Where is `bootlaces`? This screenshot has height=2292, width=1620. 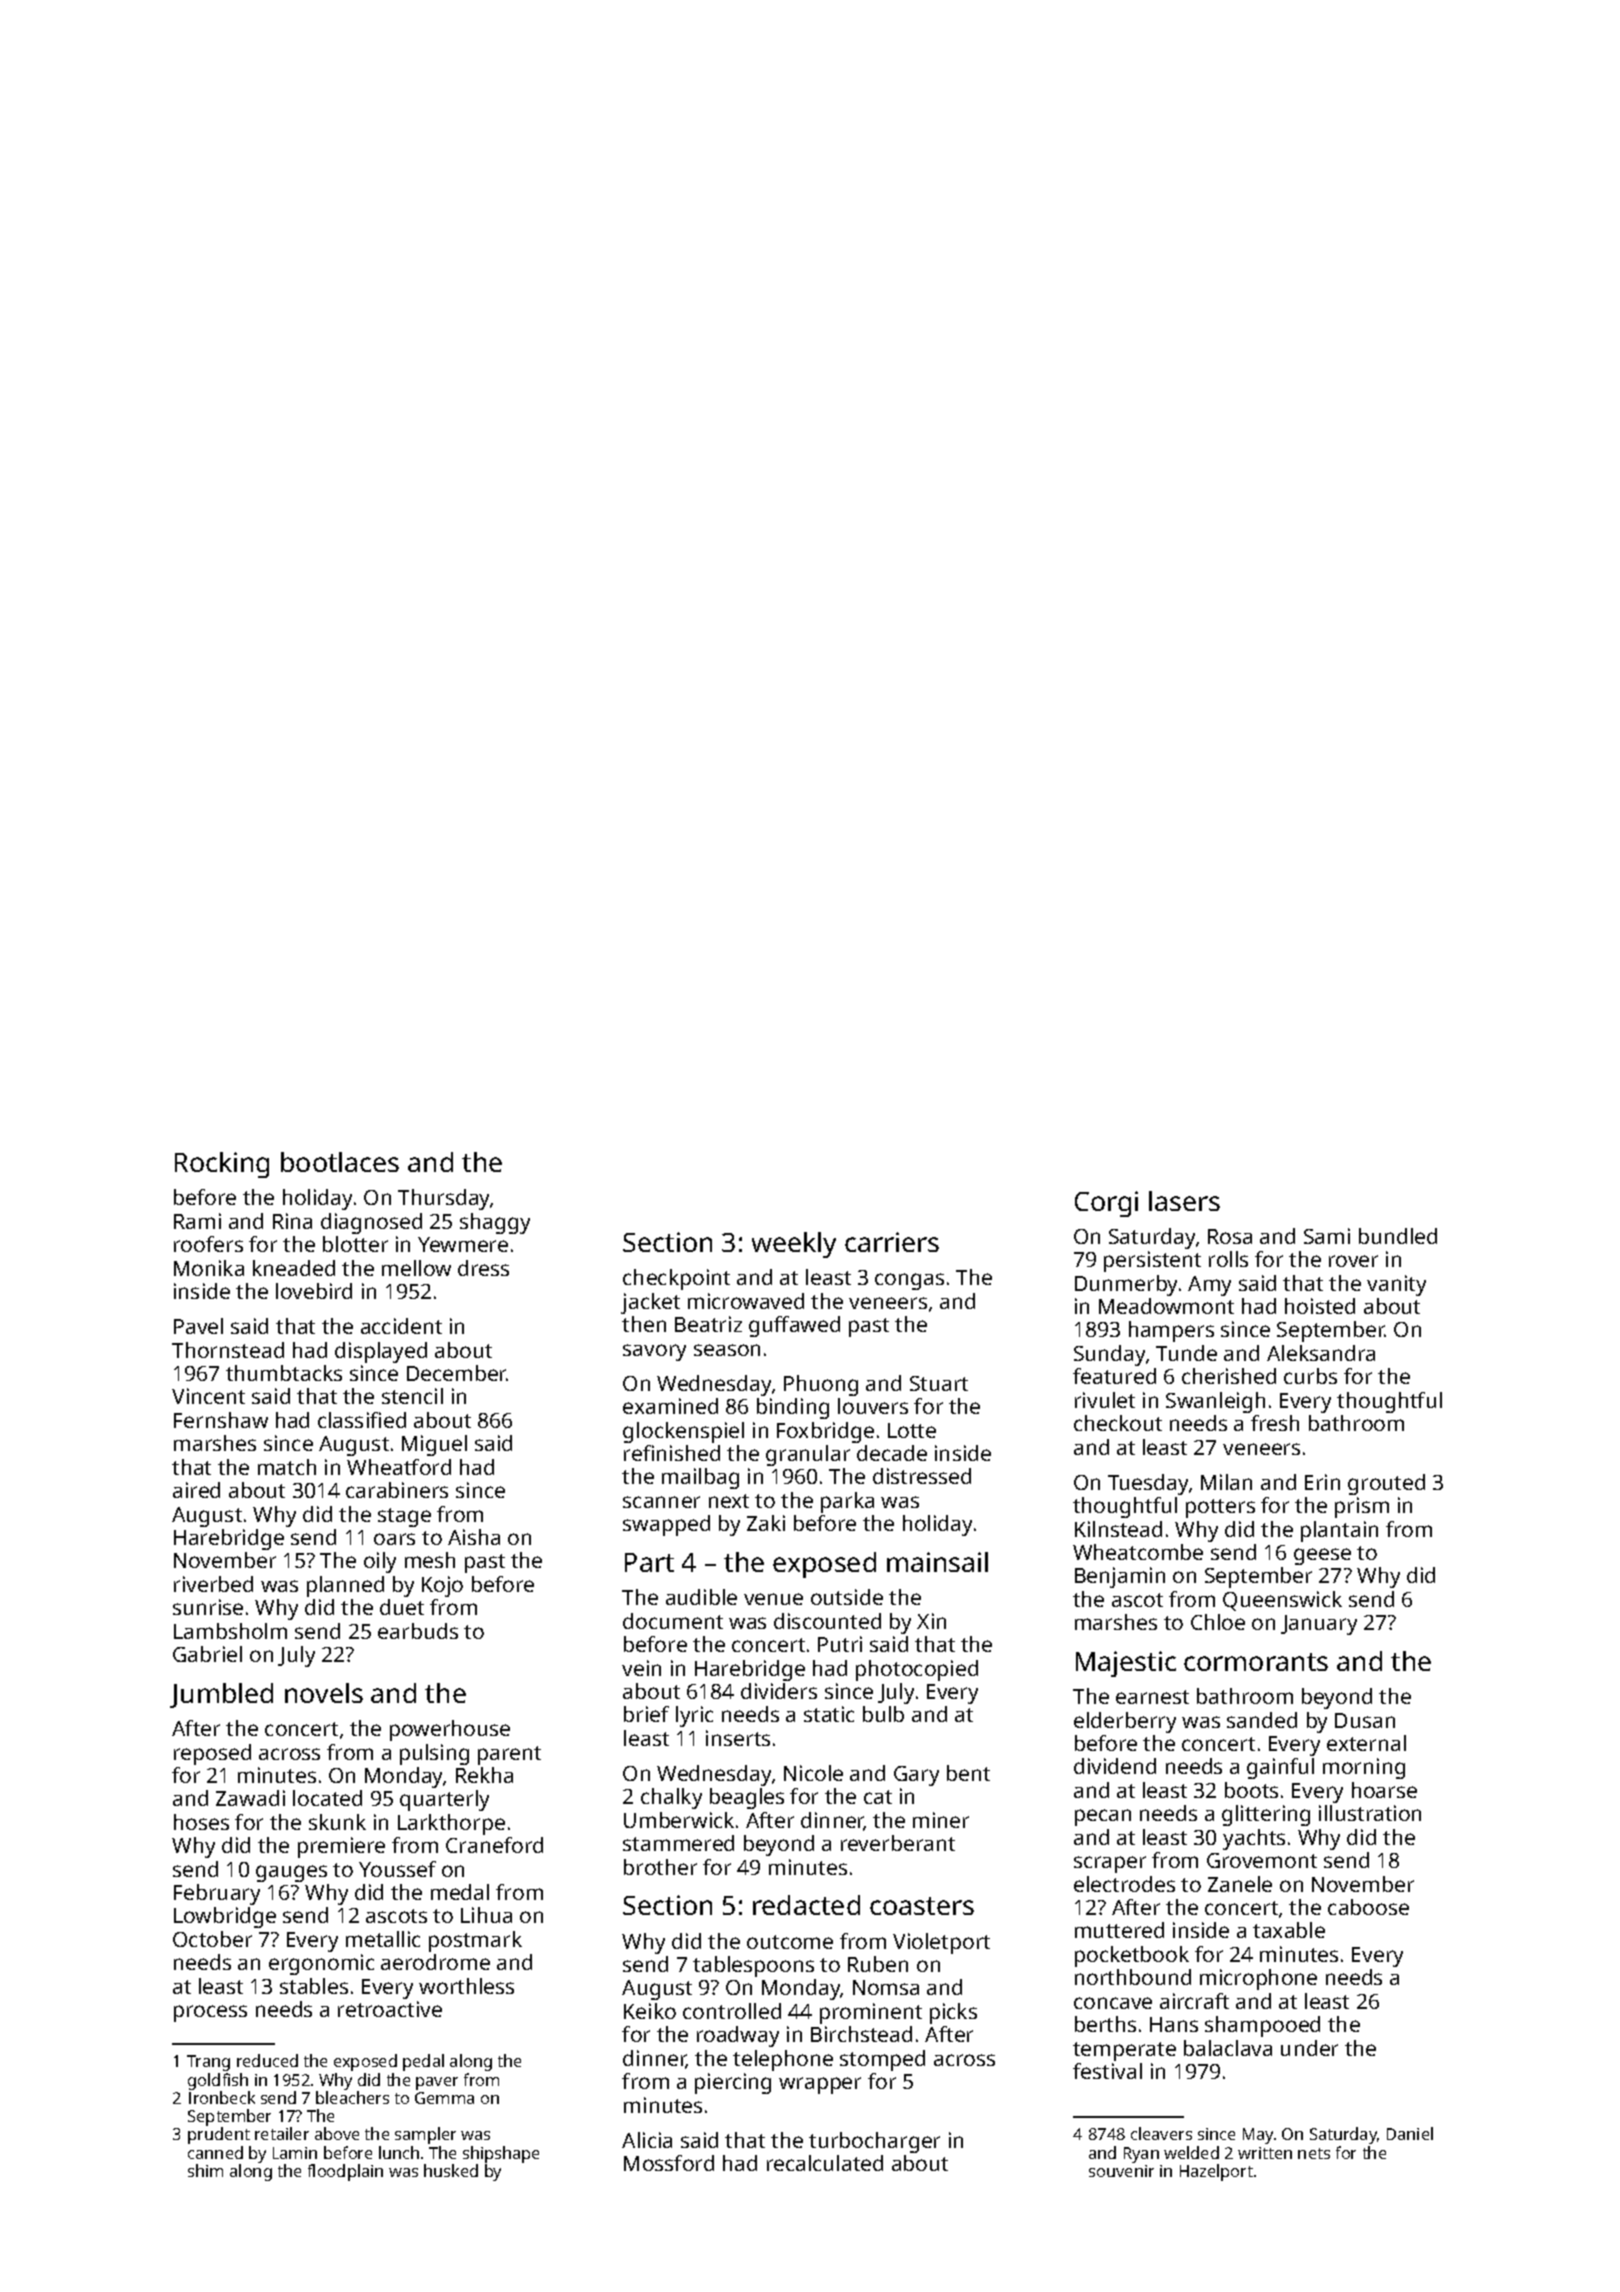
bootlaces is located at coordinates (340, 1162).
